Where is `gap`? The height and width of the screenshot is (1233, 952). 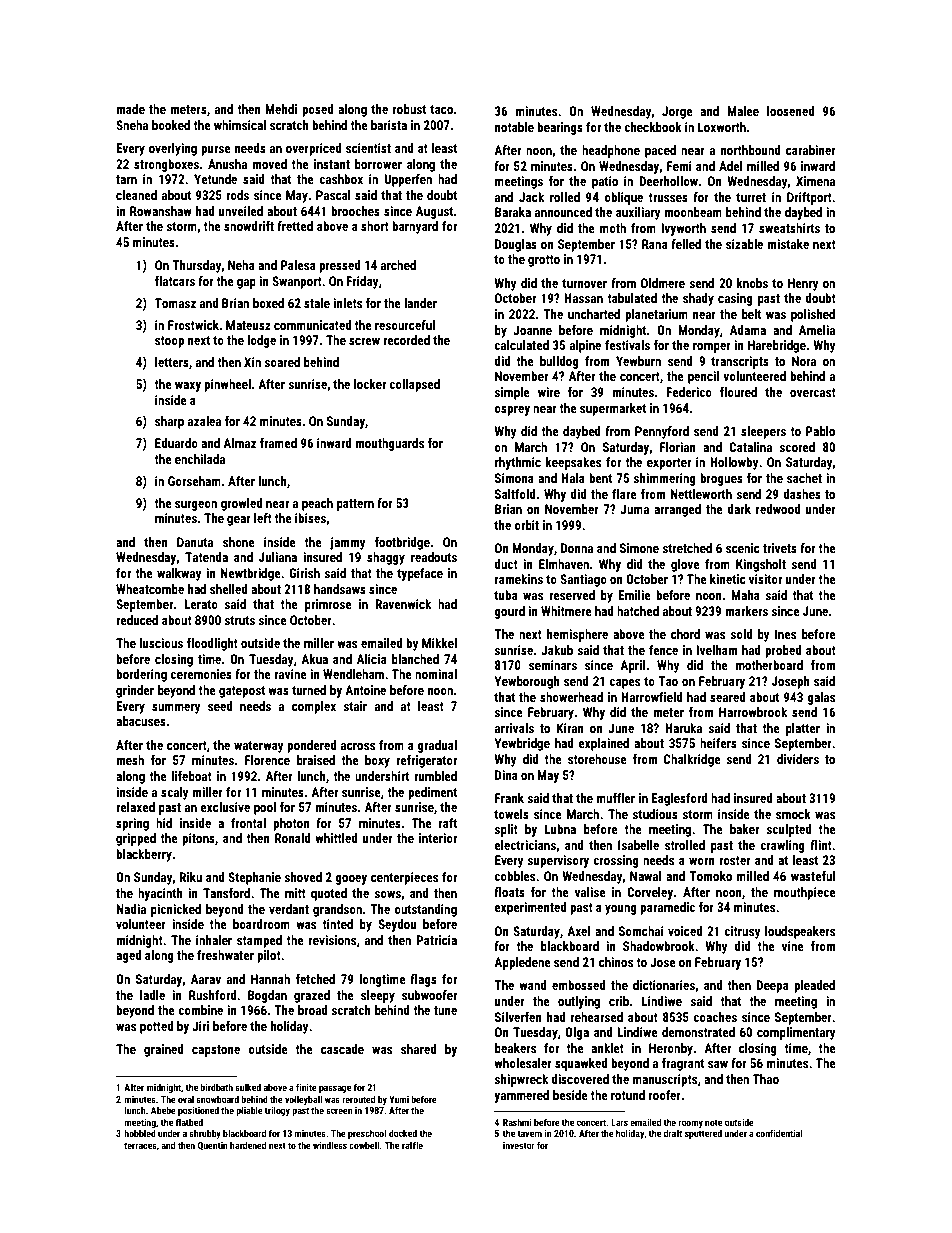 gap is located at coordinates (246, 284).
